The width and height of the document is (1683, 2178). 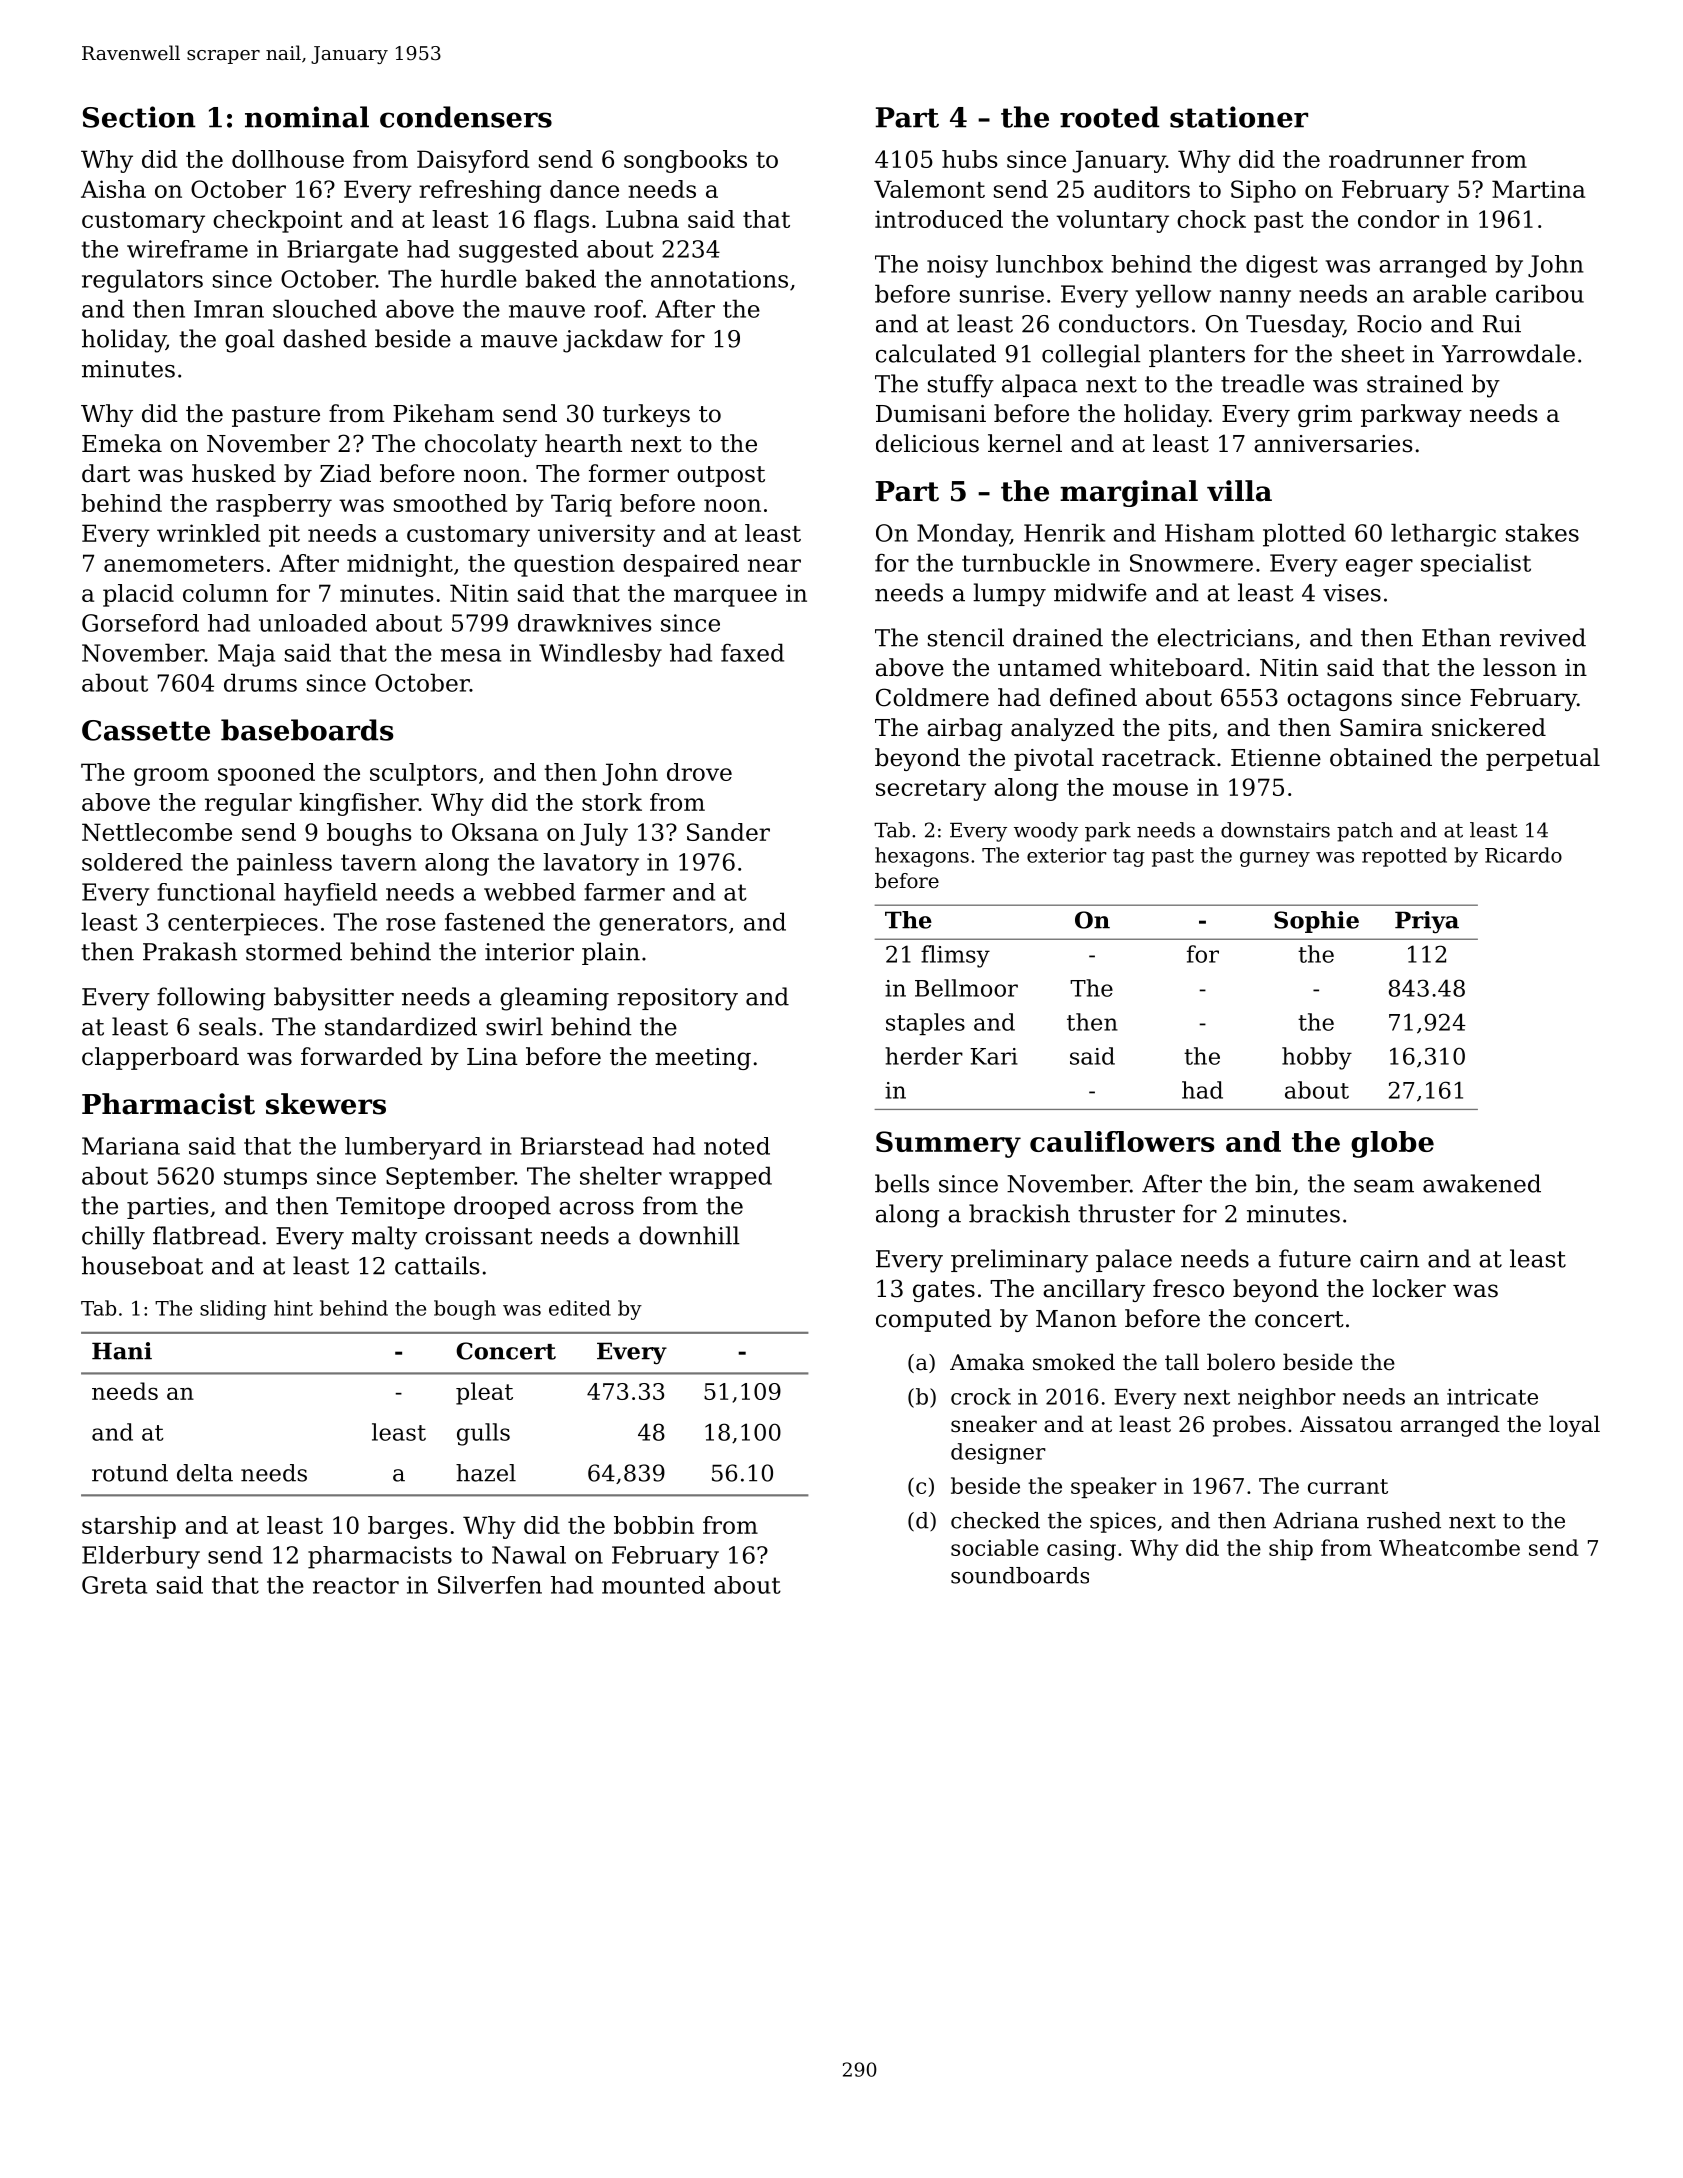 What do you see at coordinates (1449, 1547) in the document?
I see `Wheatcombe` at bounding box center [1449, 1547].
